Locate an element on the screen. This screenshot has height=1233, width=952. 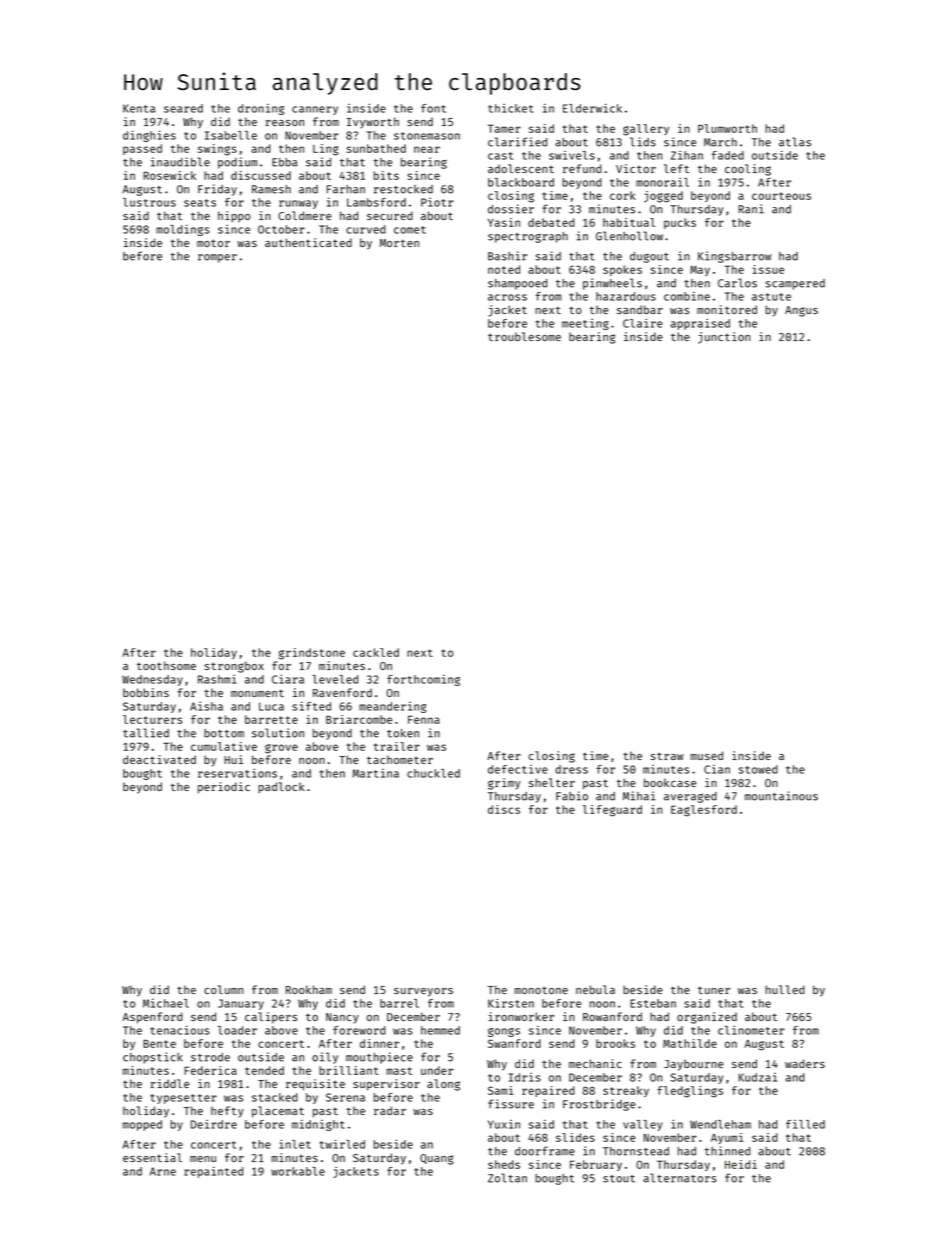
tachometer is located at coordinates (400, 759).
